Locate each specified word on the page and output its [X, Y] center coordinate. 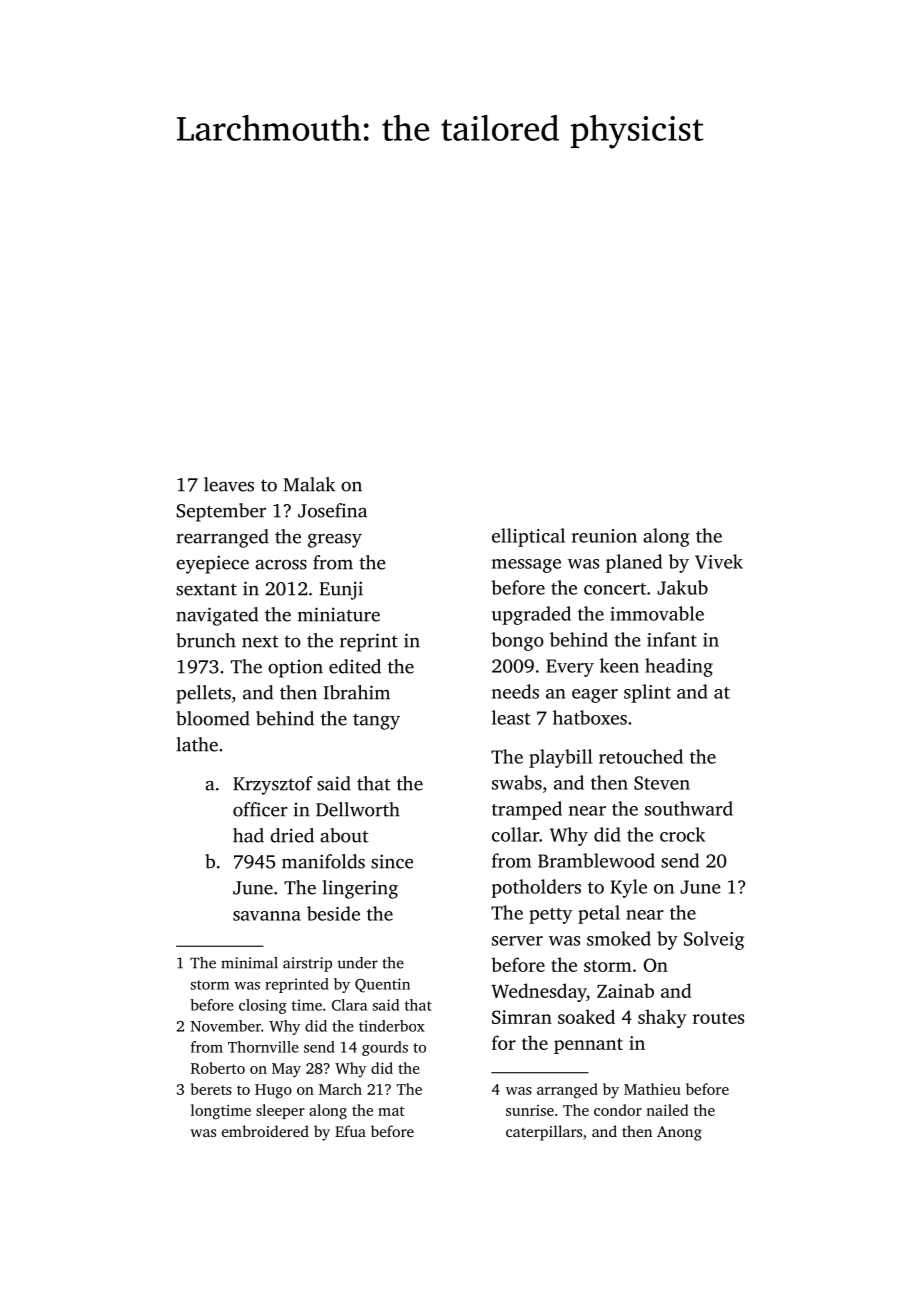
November [226, 1026]
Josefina [332, 510]
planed [634, 563]
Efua [350, 1131]
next [260, 642]
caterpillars [544, 1133]
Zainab [625, 990]
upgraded [531, 615]
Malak [309, 484]
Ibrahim [357, 692]
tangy [376, 722]
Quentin [382, 985]
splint [647, 693]
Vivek [719, 561]
